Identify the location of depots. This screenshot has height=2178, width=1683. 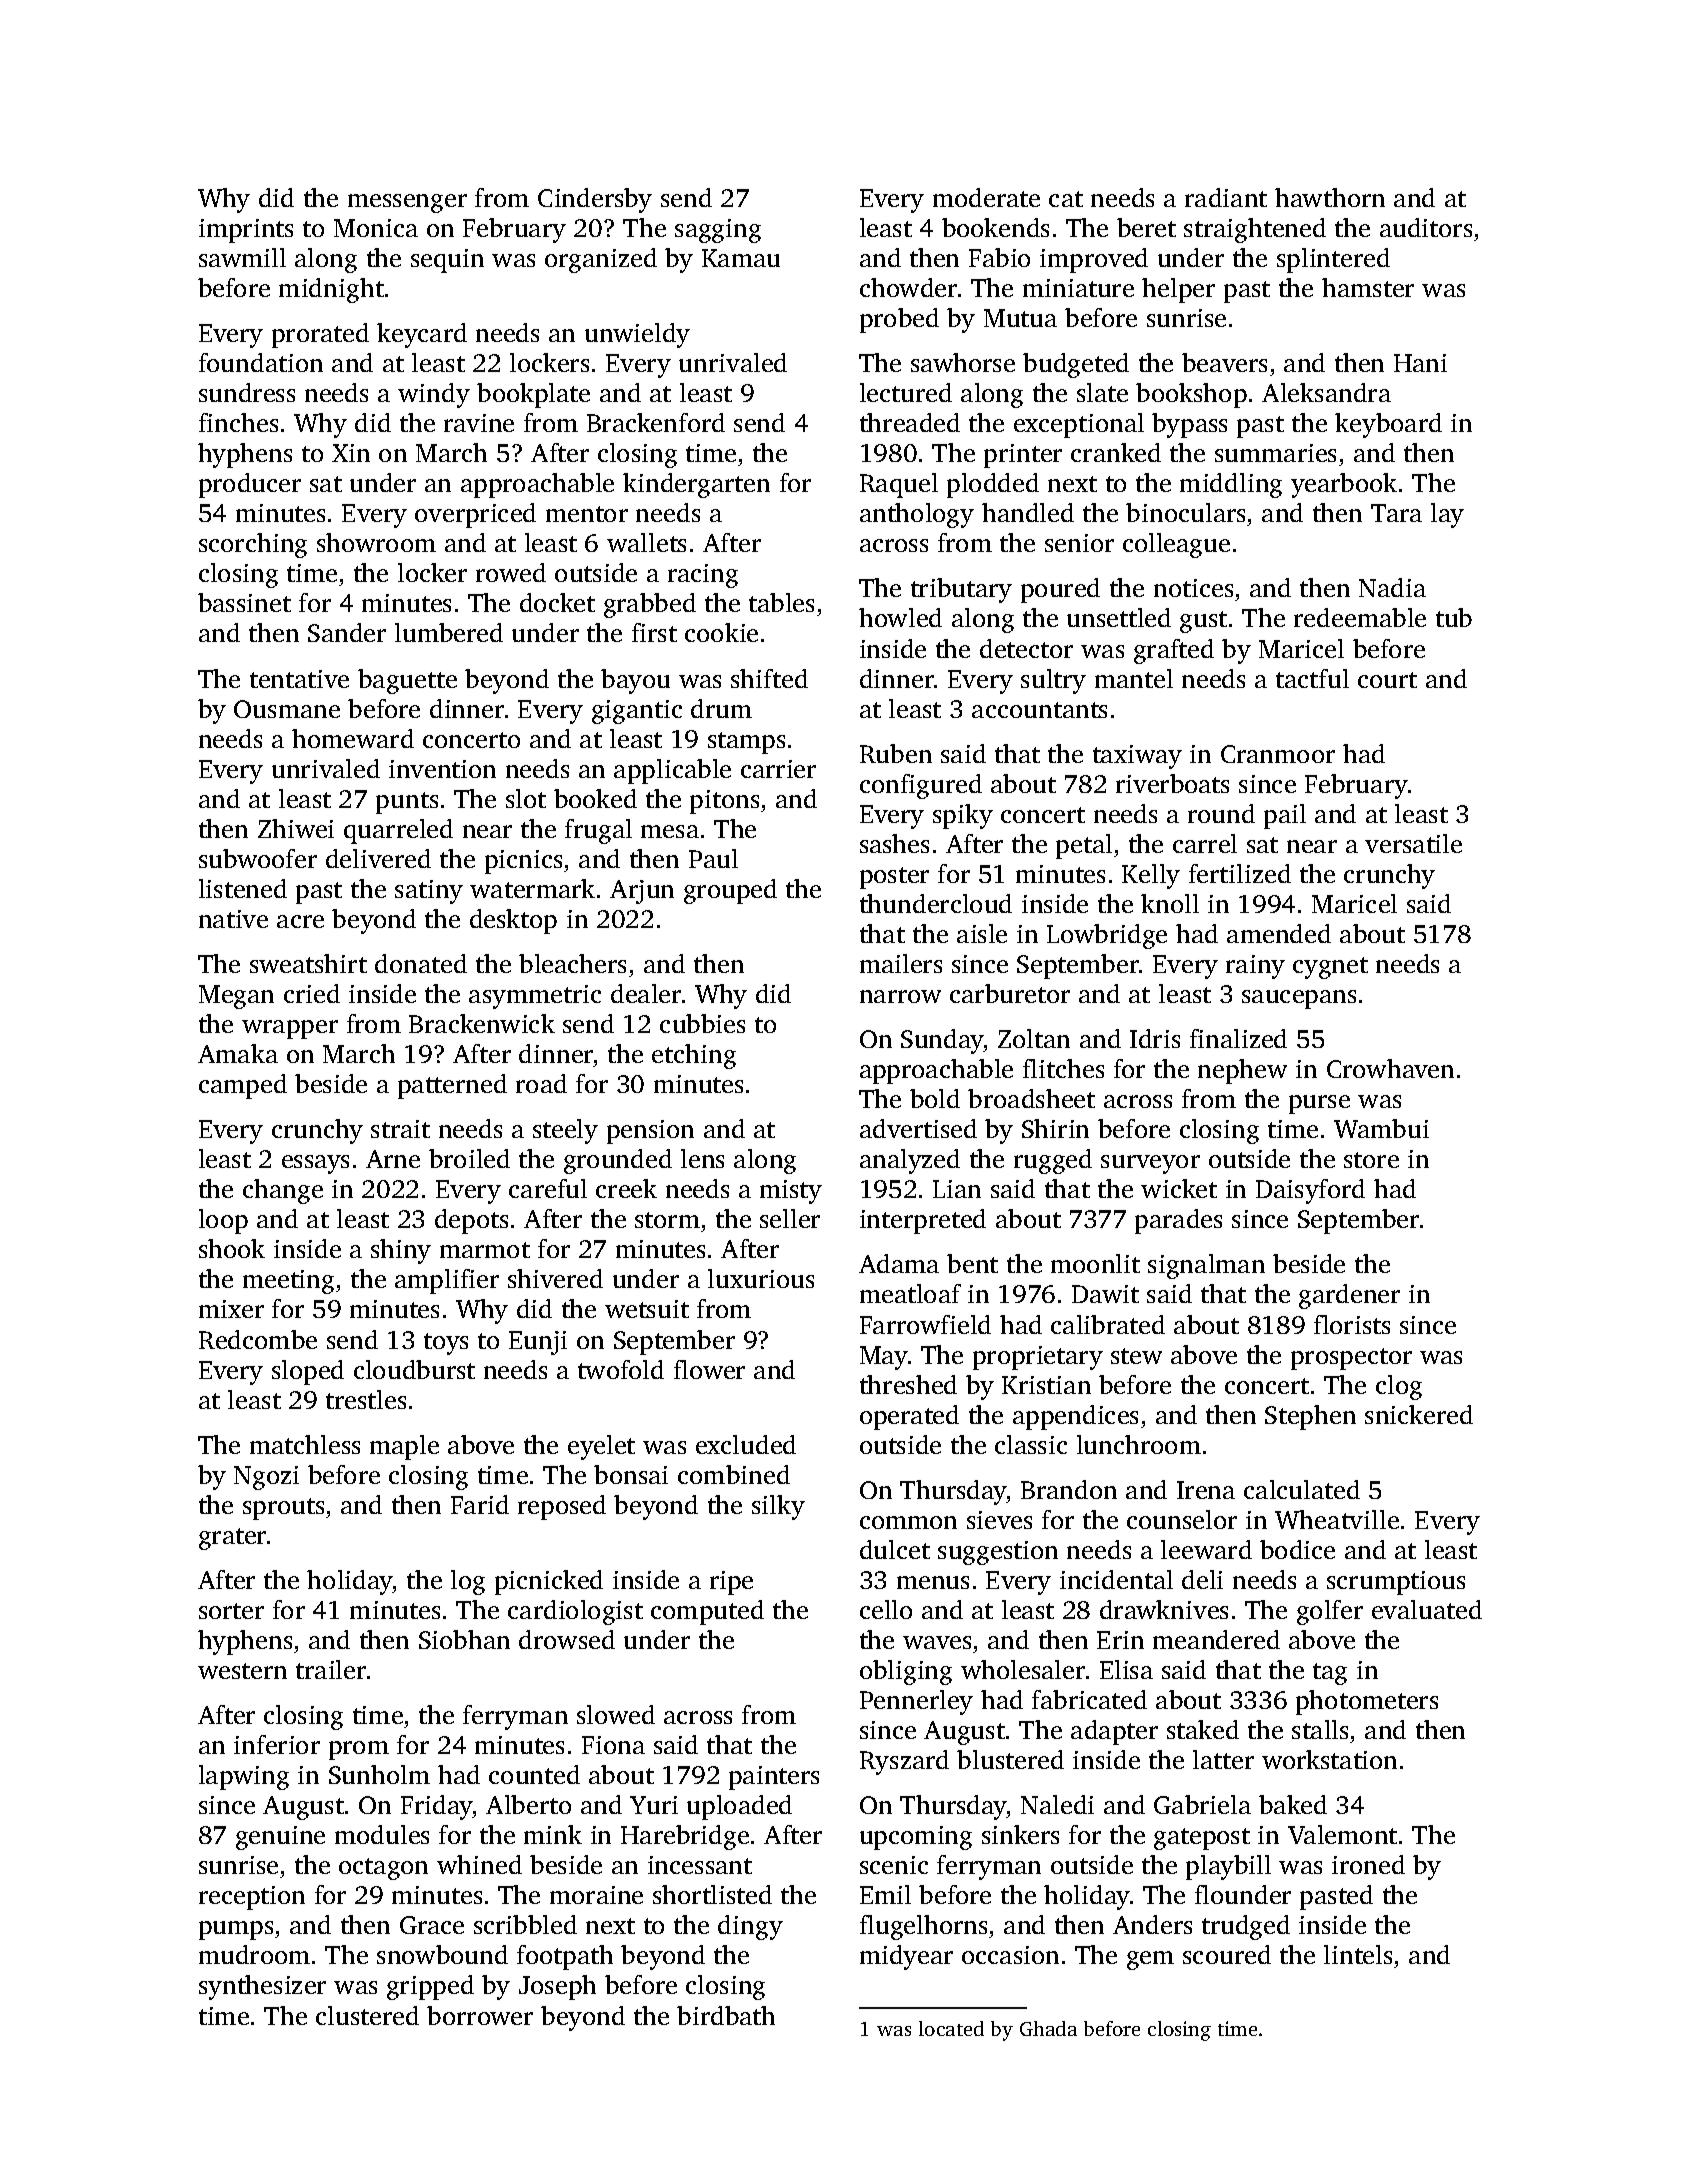
(471, 1221).
